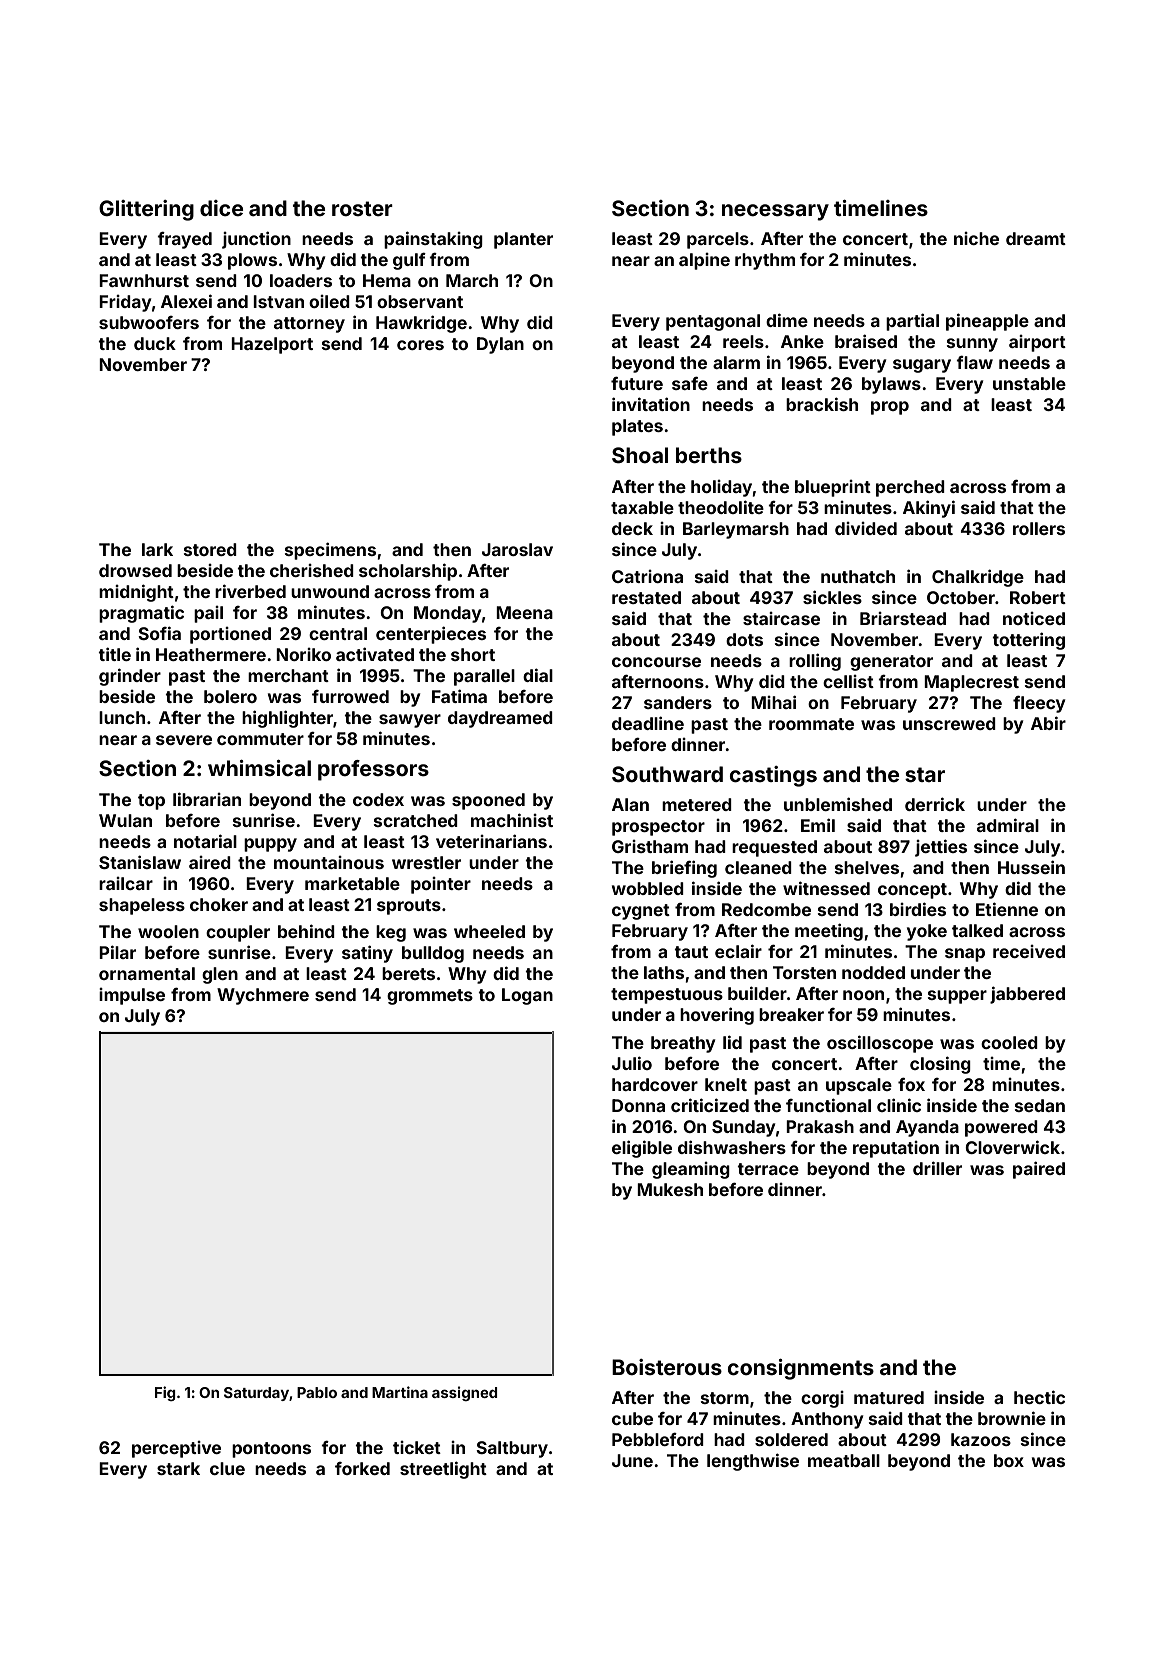  Describe the element at coordinates (787, 320) in the page. I see `dime` at that location.
